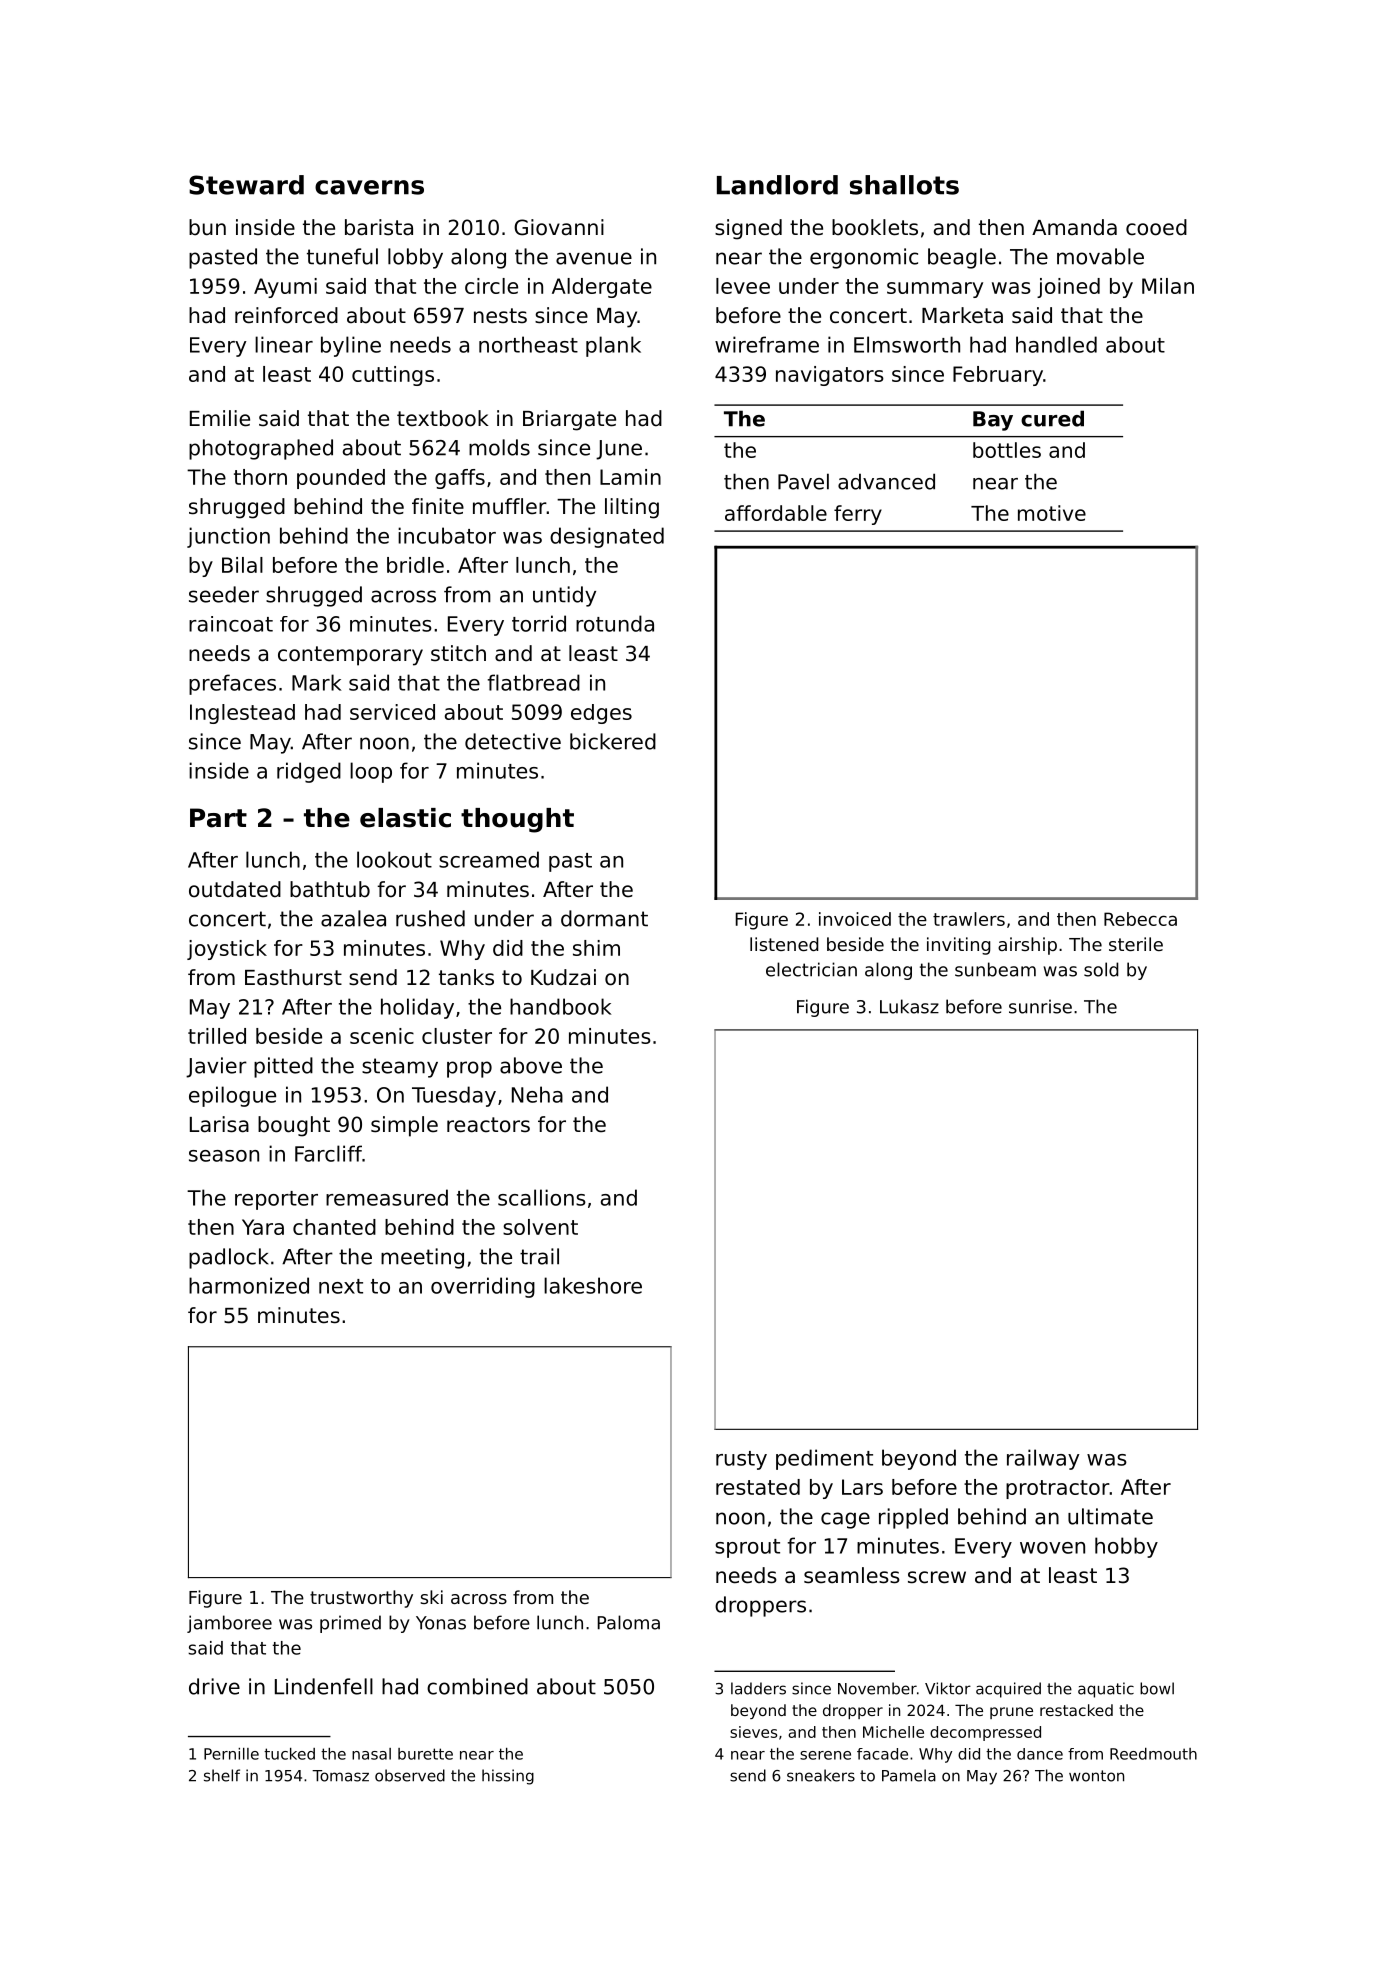 The width and height of the screenshot is (1386, 1969). Describe the element at coordinates (207, 227) in the screenshot. I see `bun` at that location.
